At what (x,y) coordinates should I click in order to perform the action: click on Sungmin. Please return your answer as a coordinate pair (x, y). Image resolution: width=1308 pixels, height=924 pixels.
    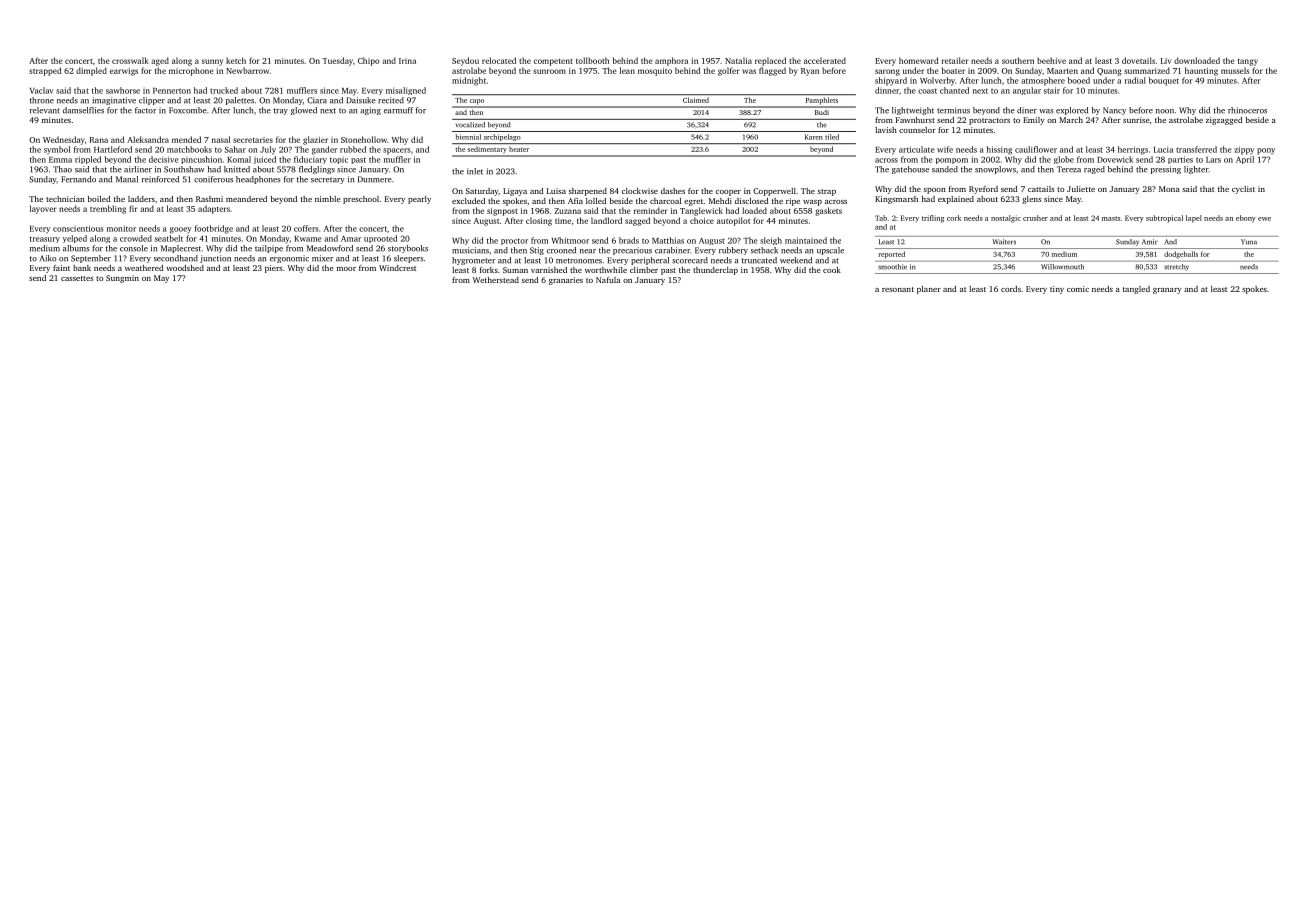
    Looking at the image, I should click on (122, 279).
